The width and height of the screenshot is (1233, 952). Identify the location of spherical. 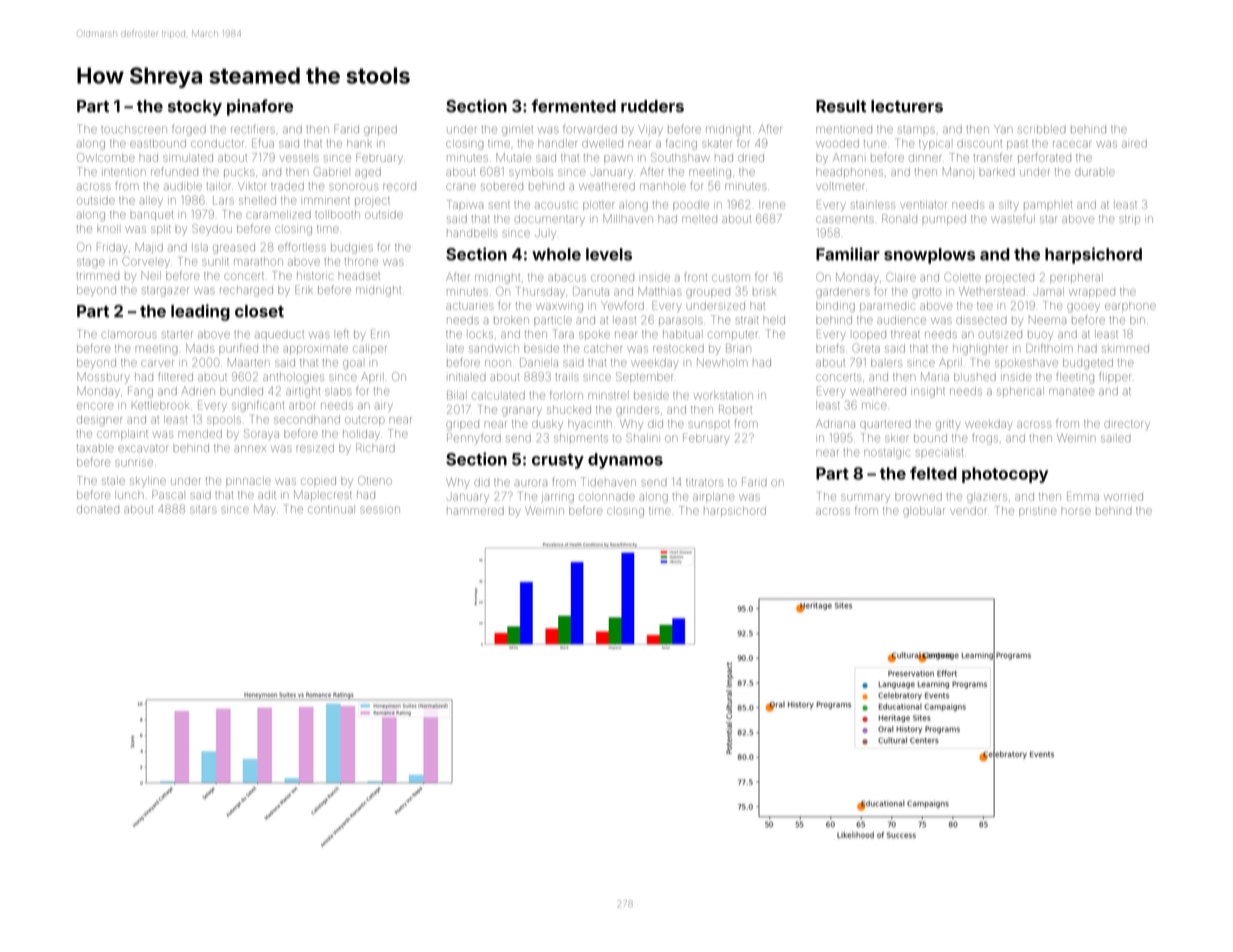
(1020, 392).
